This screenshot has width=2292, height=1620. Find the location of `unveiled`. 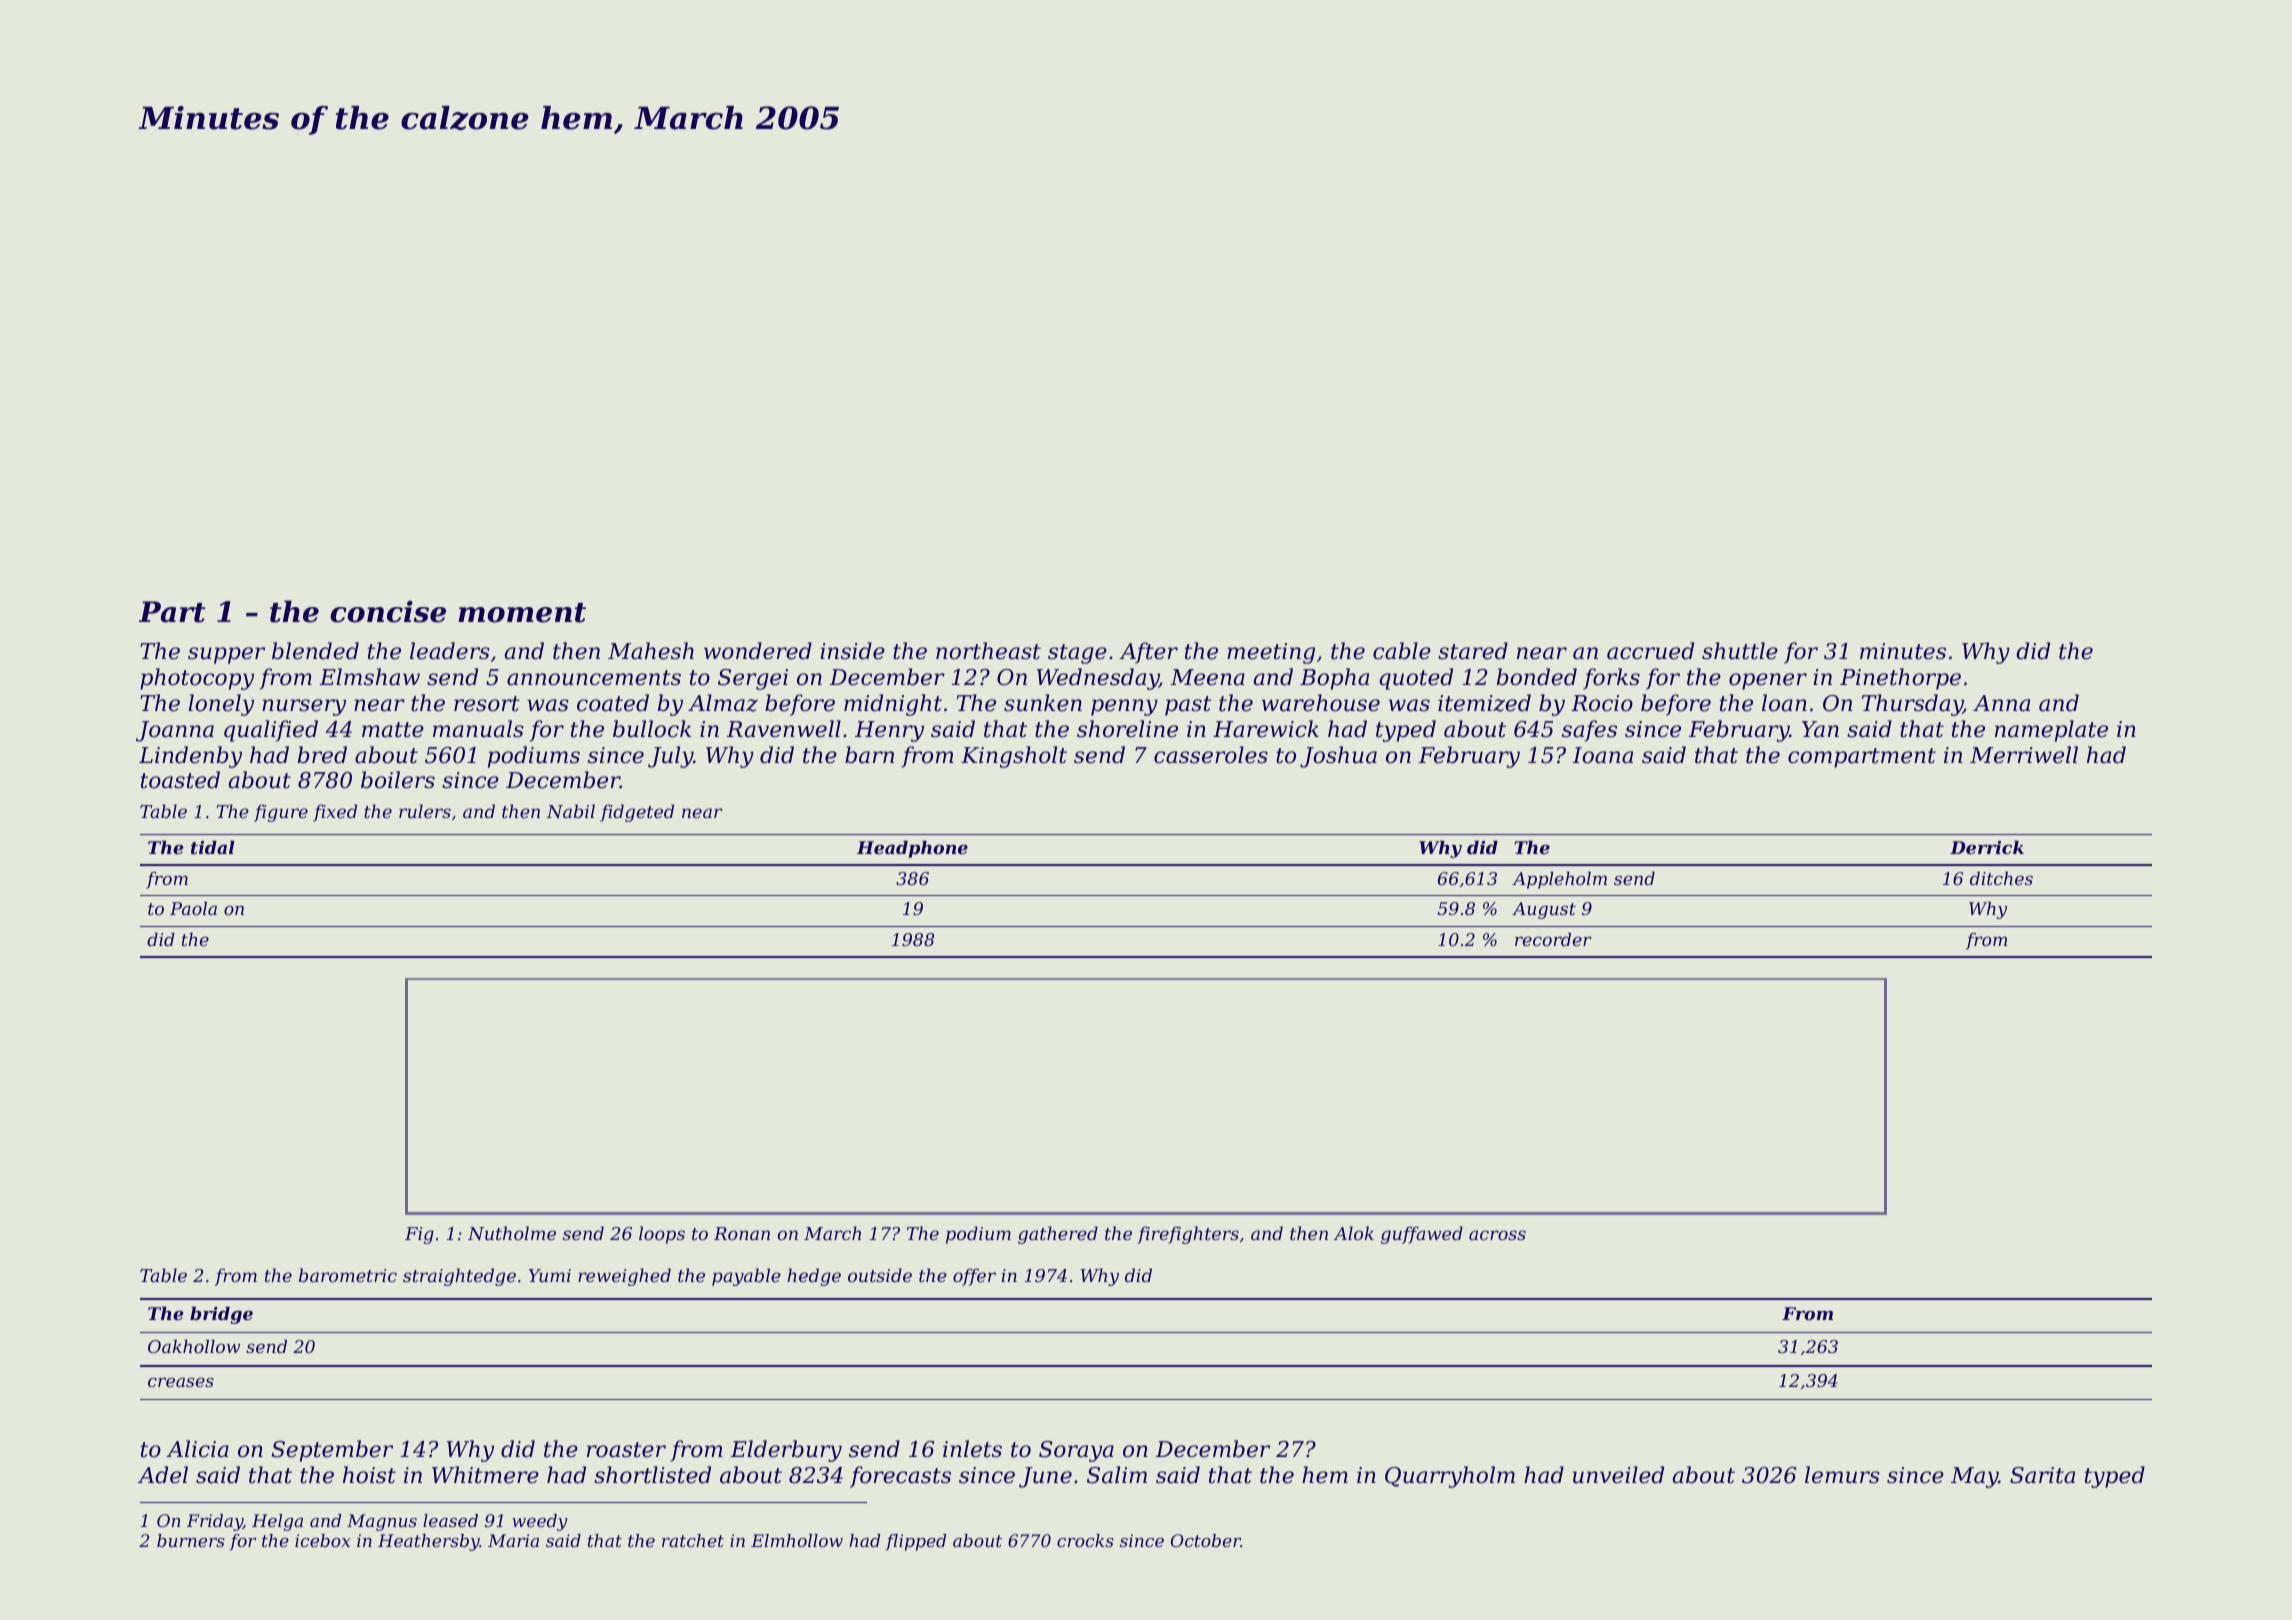

unveiled is located at coordinates (1618, 1475).
